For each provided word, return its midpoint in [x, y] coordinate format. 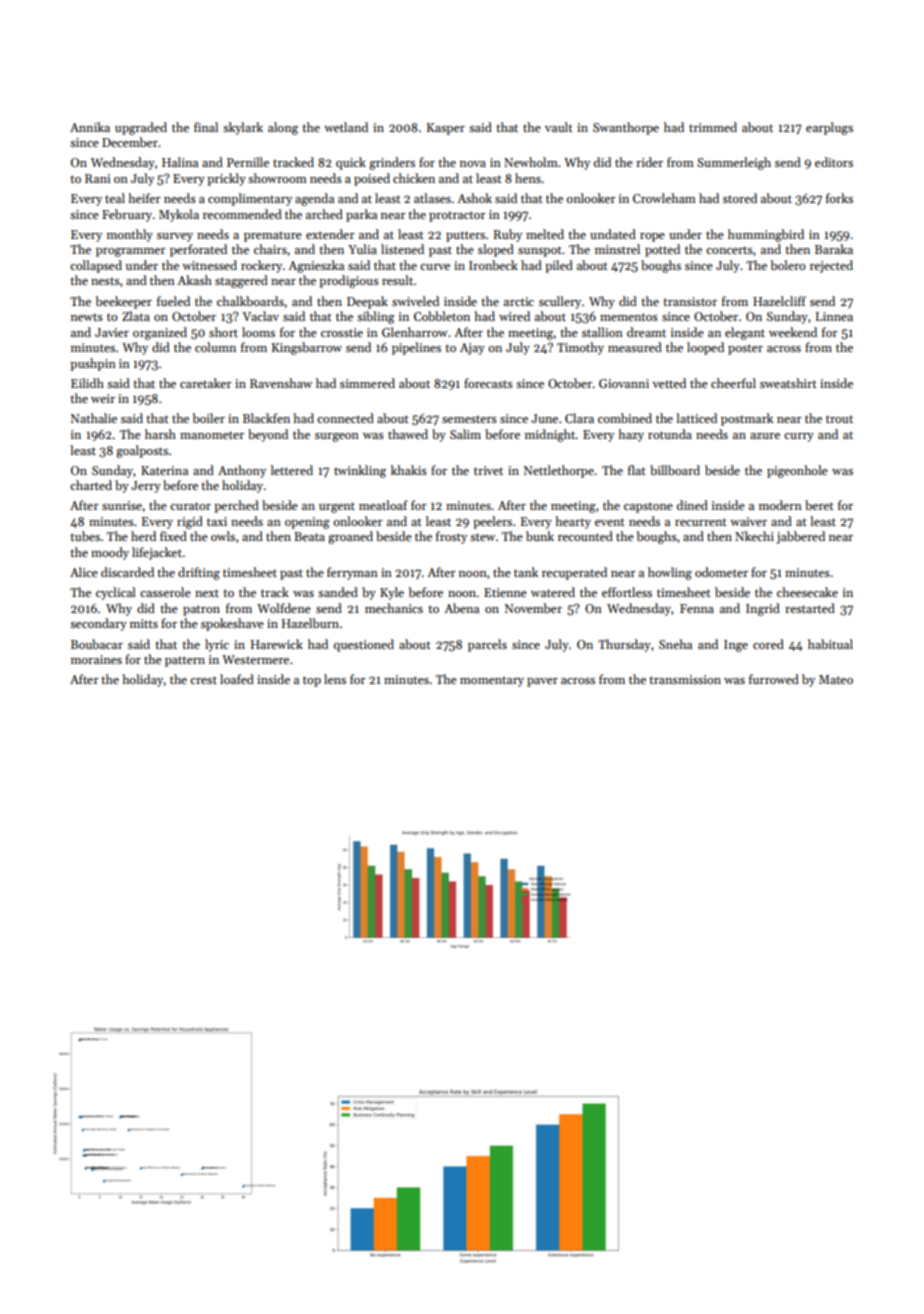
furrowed [774, 679]
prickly [226, 179]
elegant [745, 333]
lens [335, 679]
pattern [185, 661]
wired [514, 316]
